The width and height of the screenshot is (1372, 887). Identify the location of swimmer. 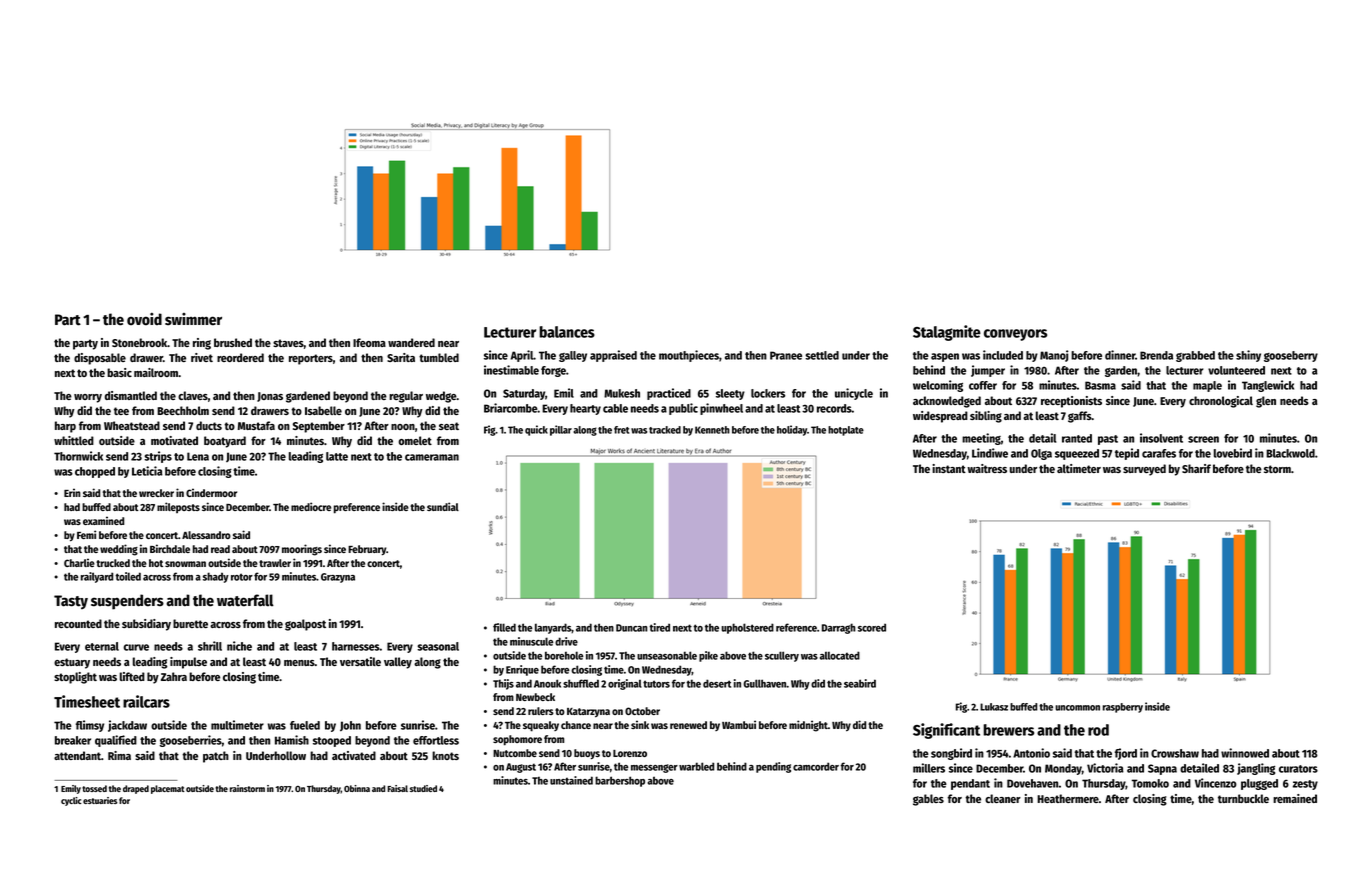
(193, 319).
